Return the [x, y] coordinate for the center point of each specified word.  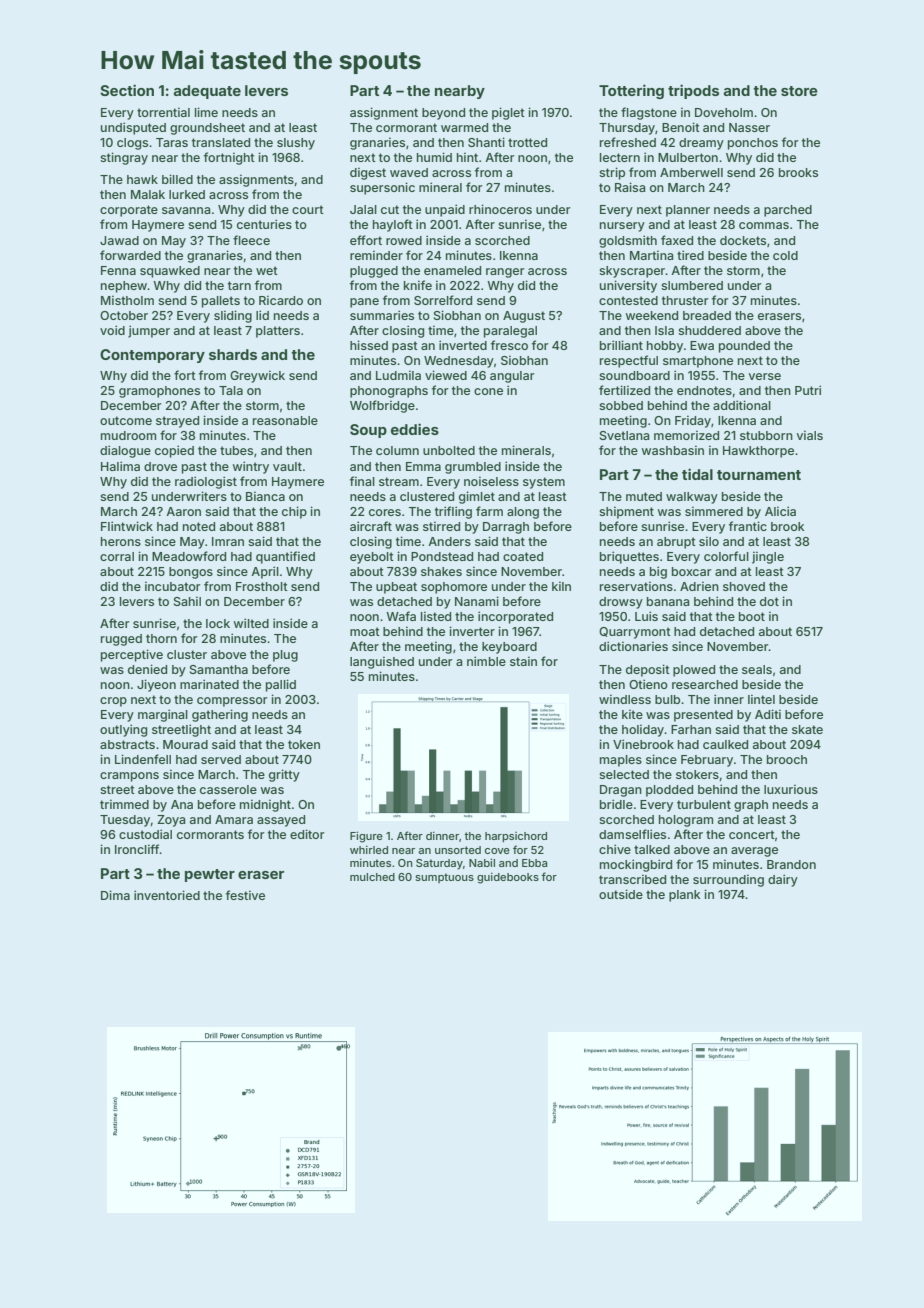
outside [621, 894]
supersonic [382, 188]
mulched [372, 877]
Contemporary [152, 356]
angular [512, 377]
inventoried [167, 895]
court [308, 209]
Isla [664, 330]
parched [788, 211]
